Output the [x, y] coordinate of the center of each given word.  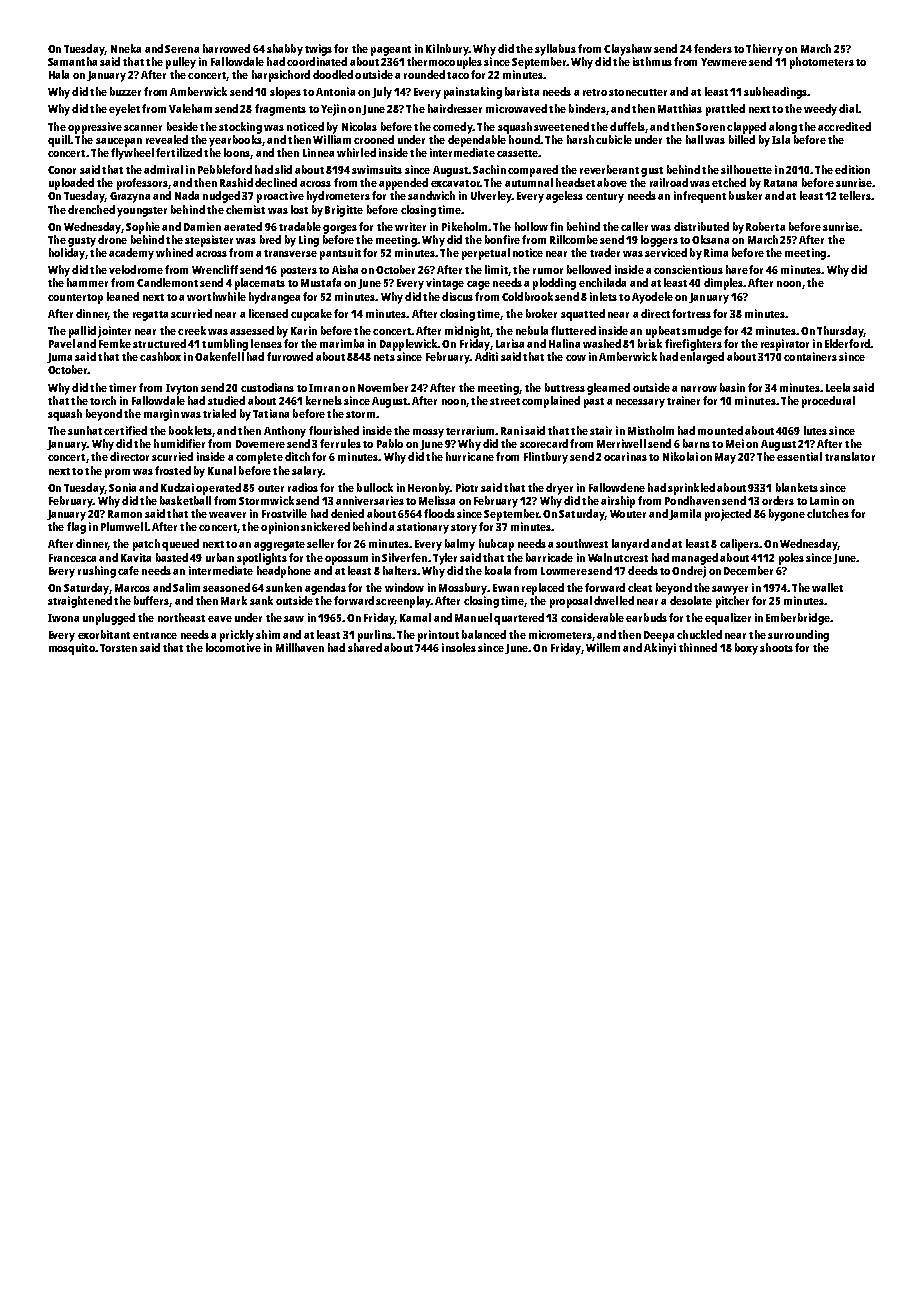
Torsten [118, 648]
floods [439, 513]
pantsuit [340, 254]
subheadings [775, 93]
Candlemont [167, 282]
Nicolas [359, 126]
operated [218, 489]
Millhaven [300, 647]
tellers [855, 195]
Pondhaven [692, 500]
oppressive [95, 128]
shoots [776, 647]
